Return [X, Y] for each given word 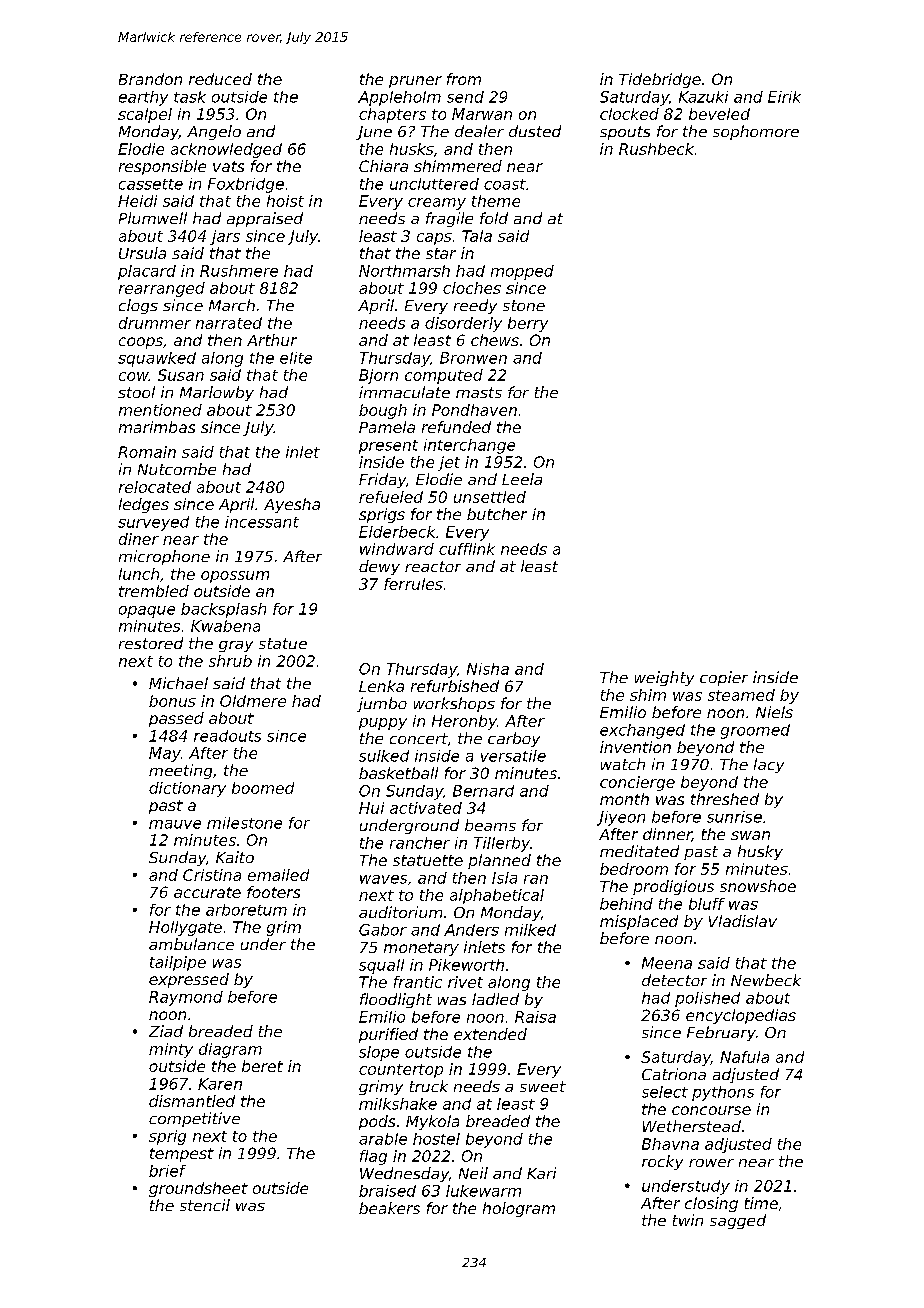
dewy [379, 567]
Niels [774, 712]
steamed [741, 695]
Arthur [272, 340]
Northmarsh [404, 271]
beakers [389, 1208]
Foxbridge [246, 185]
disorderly [463, 324]
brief [167, 1171]
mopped [522, 272]
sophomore [756, 132]
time [761, 1203]
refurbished [455, 686]
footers [273, 892]
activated [426, 808]
